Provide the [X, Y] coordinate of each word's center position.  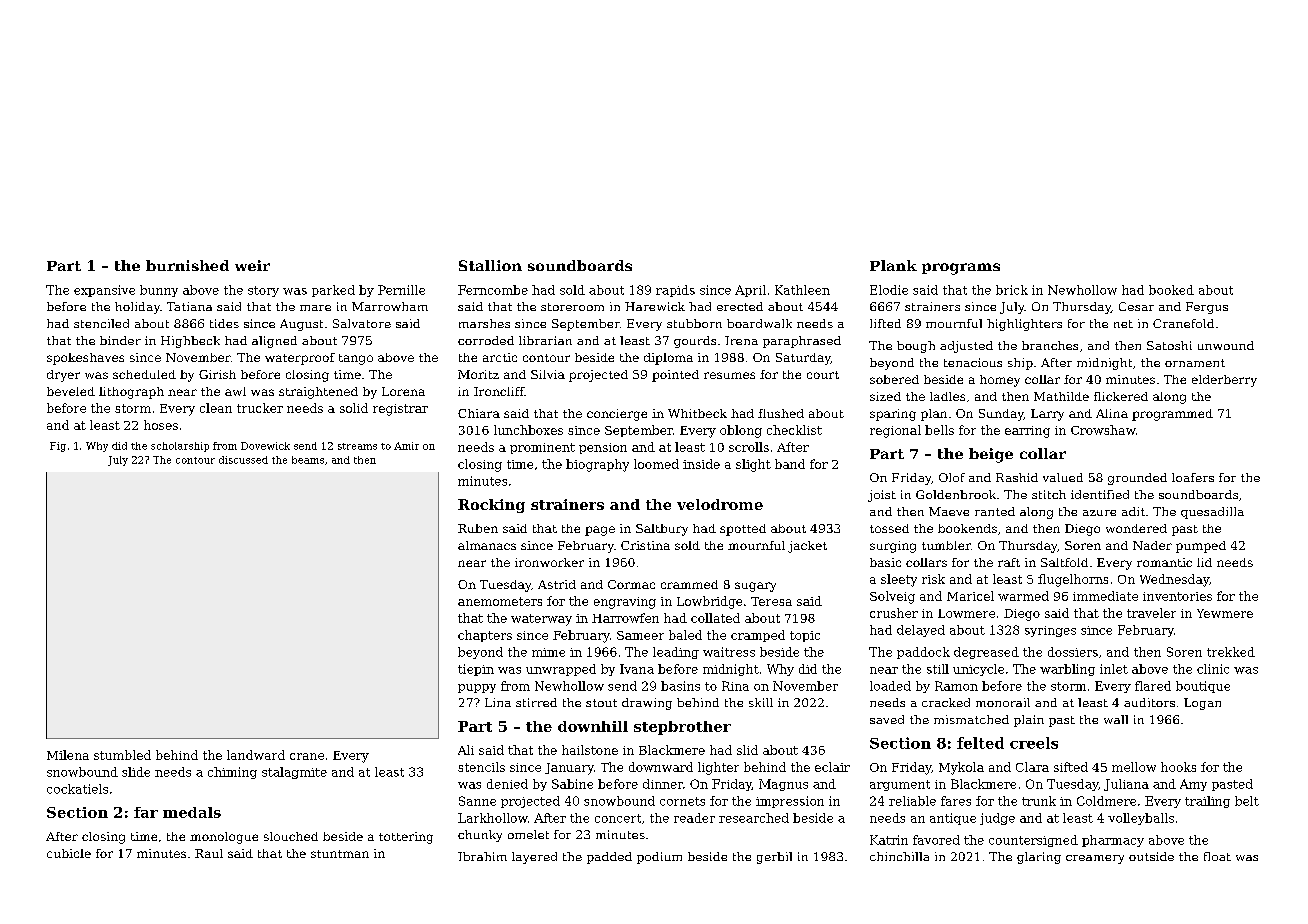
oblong [741, 431]
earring [1027, 432]
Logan [1202, 704]
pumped [1201, 547]
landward [256, 755]
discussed [243, 460]
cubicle [69, 853]
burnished [187, 265]
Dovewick [265, 446]
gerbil [774, 858]
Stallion [490, 265]
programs [961, 269]
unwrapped [561, 670]
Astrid [557, 584]
